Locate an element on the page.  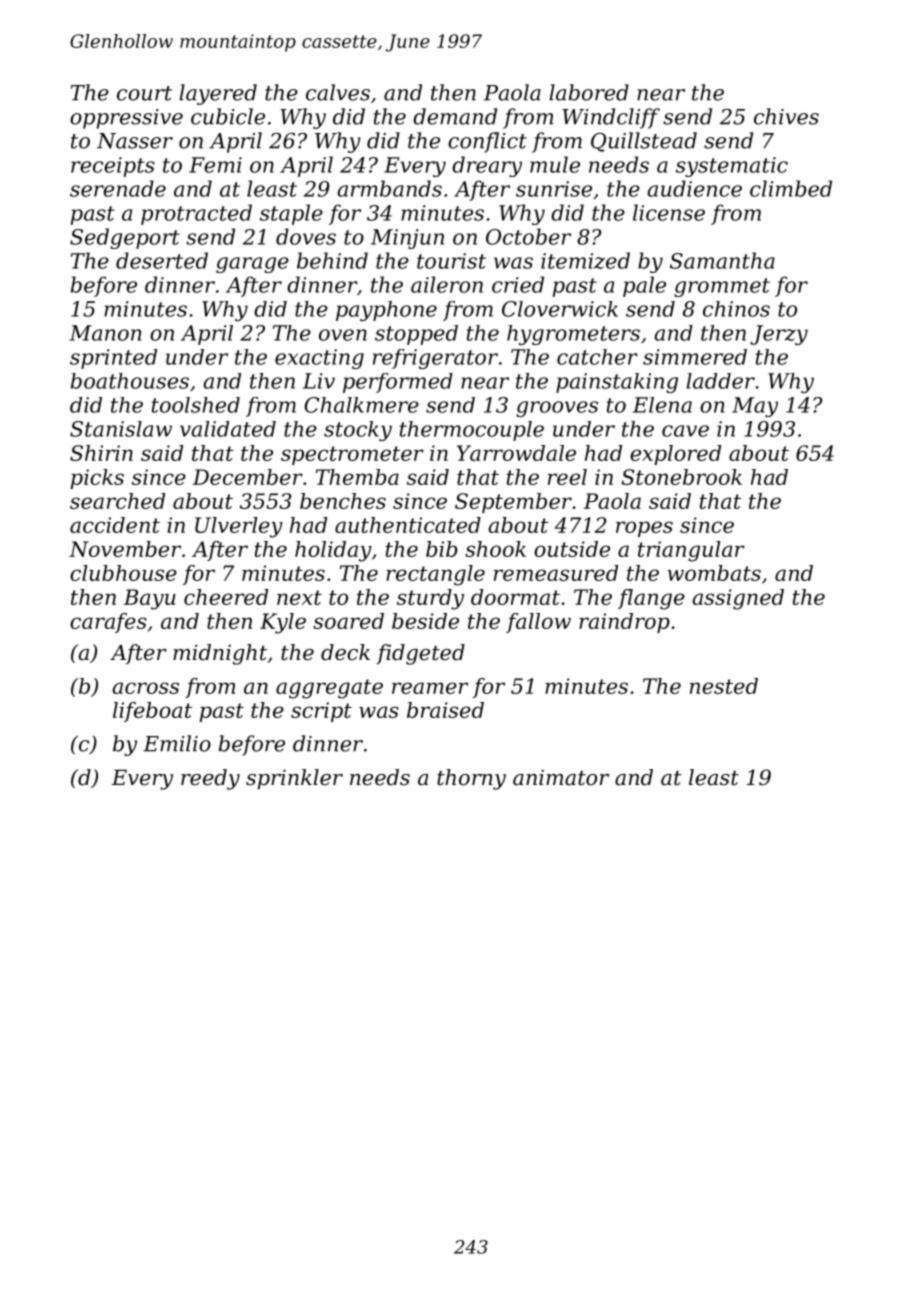
midnight is located at coordinates (220, 654).
